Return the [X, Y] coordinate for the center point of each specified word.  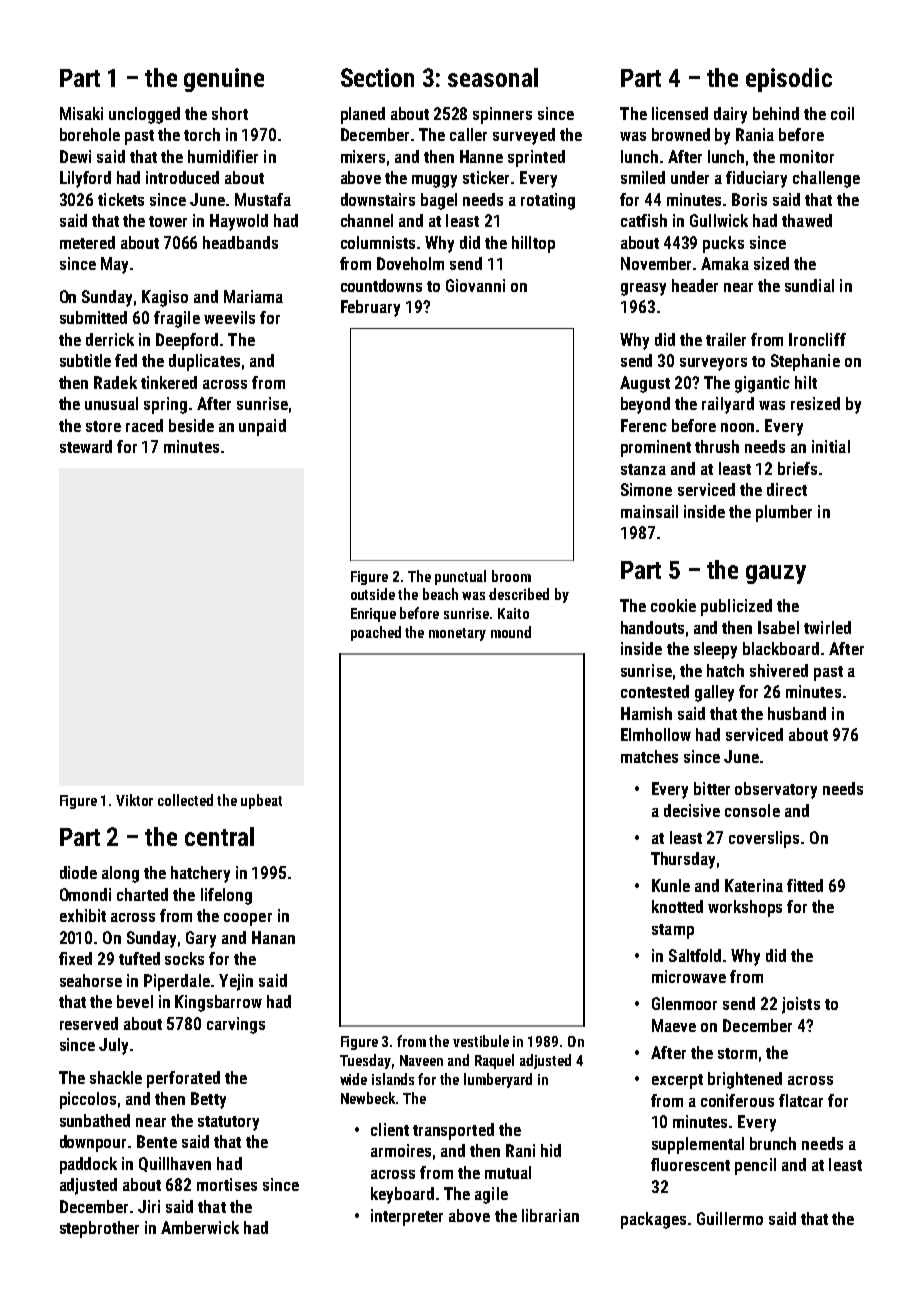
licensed [680, 113]
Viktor [134, 800]
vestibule [481, 1041]
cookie [673, 605]
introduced [182, 177]
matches [649, 756]
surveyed [524, 136]
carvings [236, 1025]
